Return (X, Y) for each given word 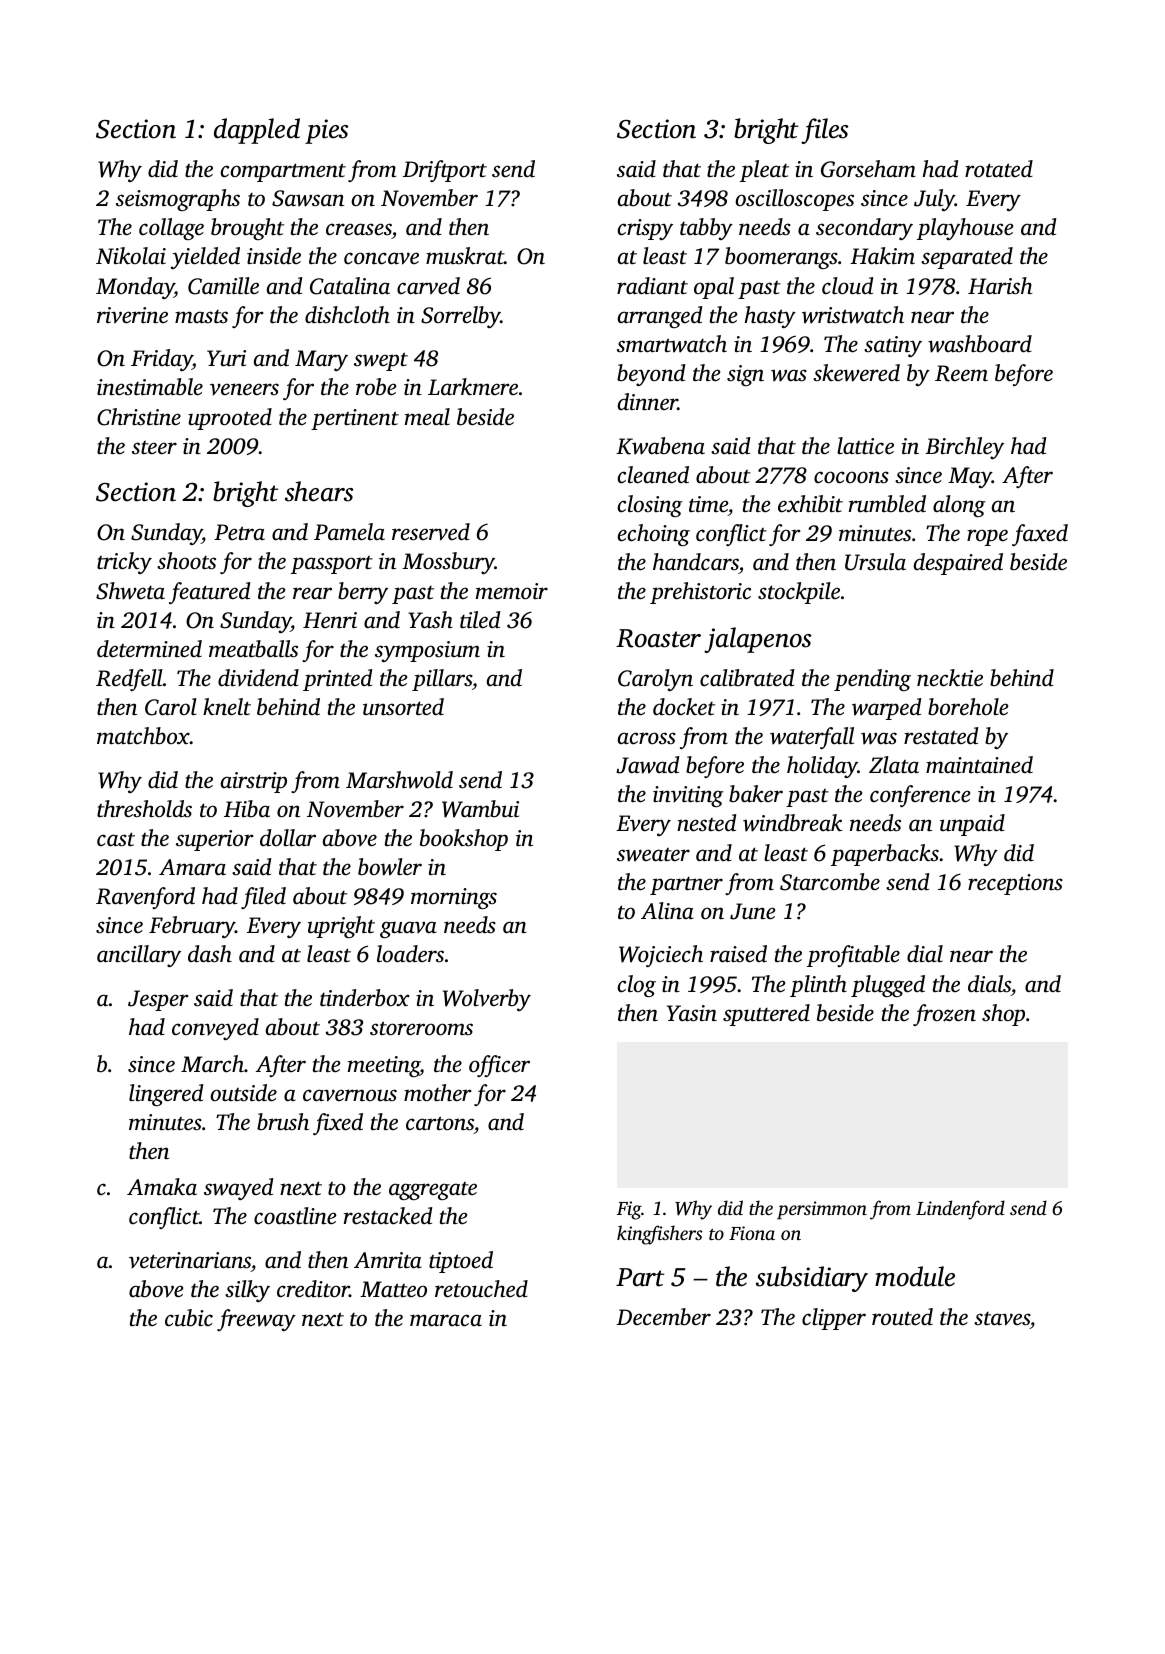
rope (987, 537)
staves (1002, 1319)
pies (326, 131)
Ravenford (145, 898)
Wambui (480, 809)
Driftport (445, 171)
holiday (822, 767)
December (663, 1317)
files (824, 131)
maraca (446, 1320)
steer (154, 447)
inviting (688, 796)
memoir (512, 591)
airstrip (254, 782)
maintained (979, 765)
